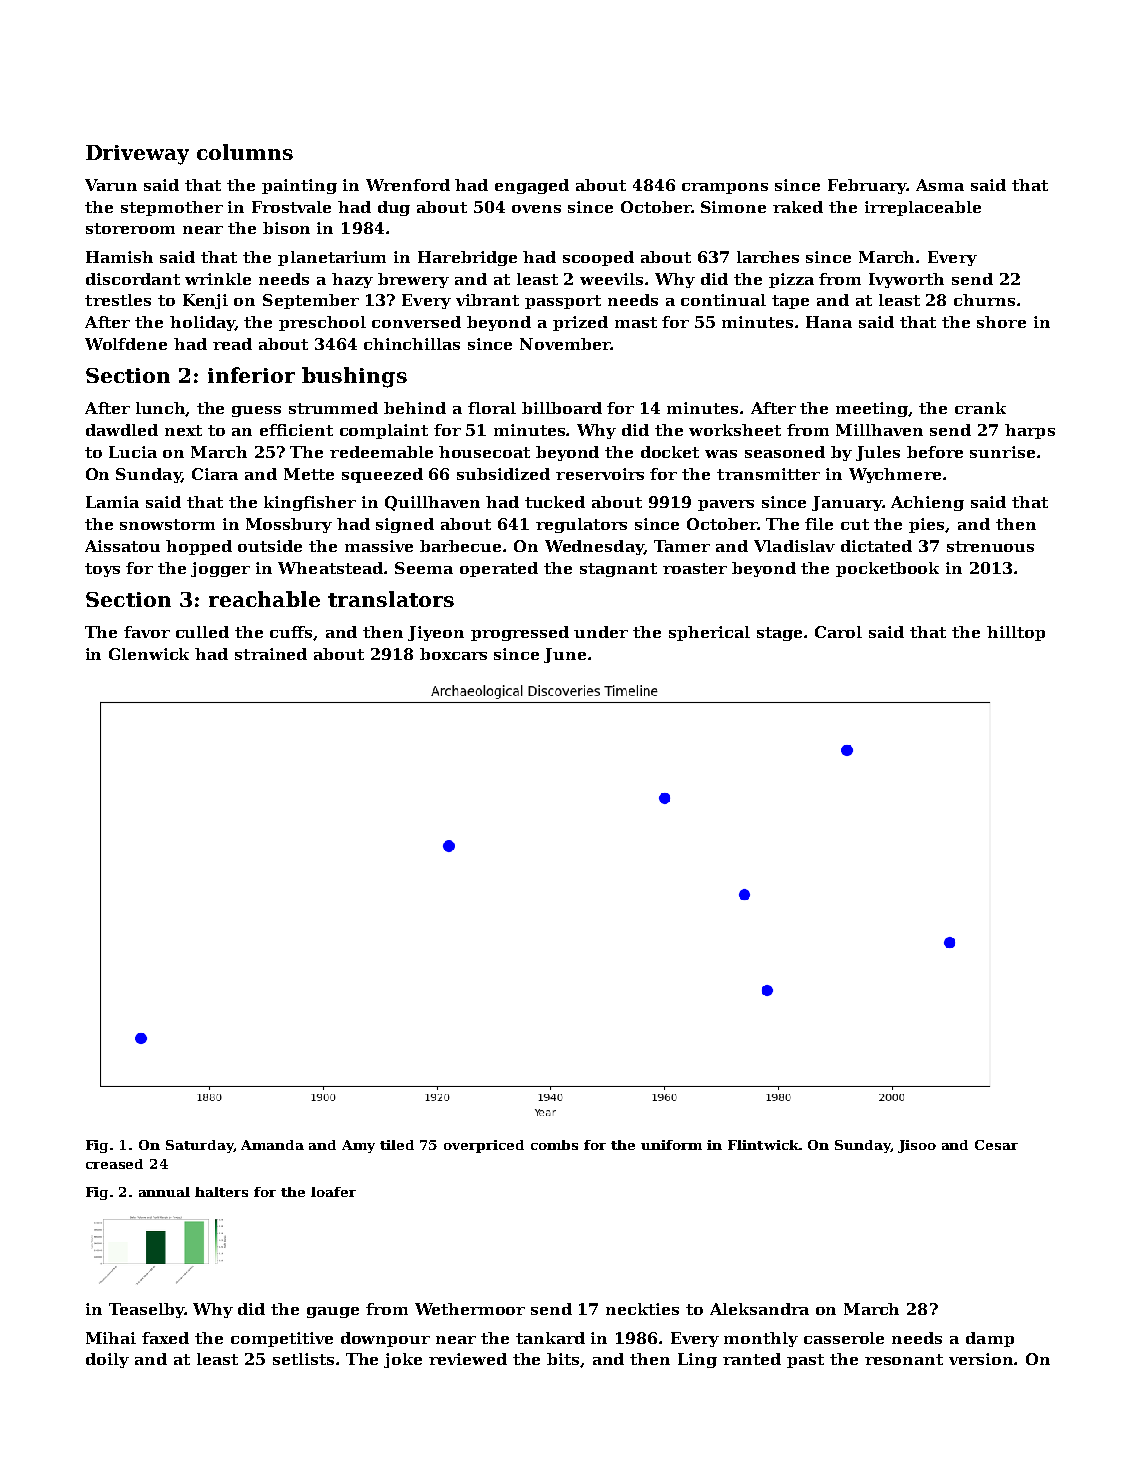 This document has width=1147, height=1484. Describe the element at coordinates (709, 633) in the document. I see `spherical` at that location.
